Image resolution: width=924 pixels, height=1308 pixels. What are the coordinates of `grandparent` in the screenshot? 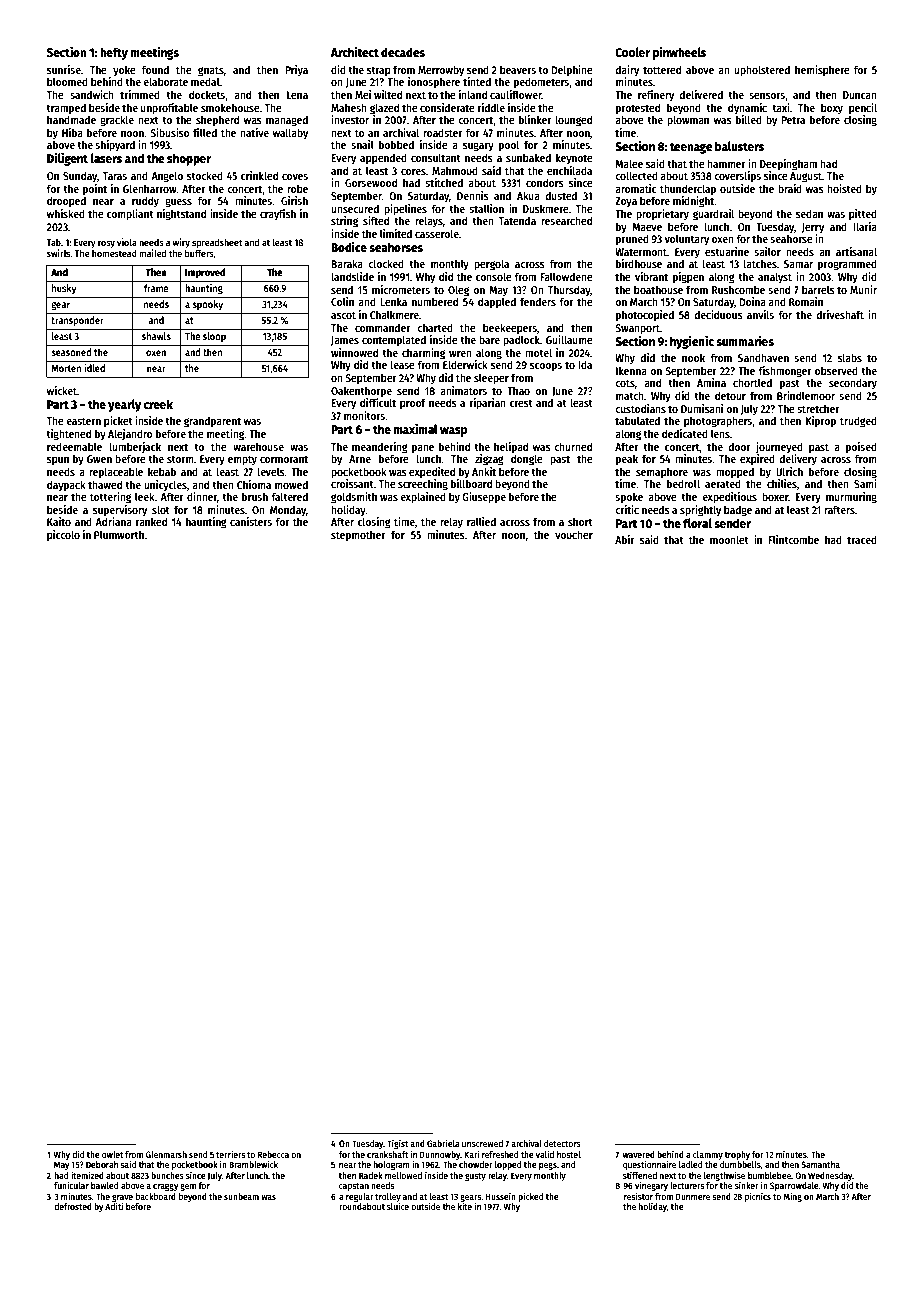 It's located at (212, 422).
